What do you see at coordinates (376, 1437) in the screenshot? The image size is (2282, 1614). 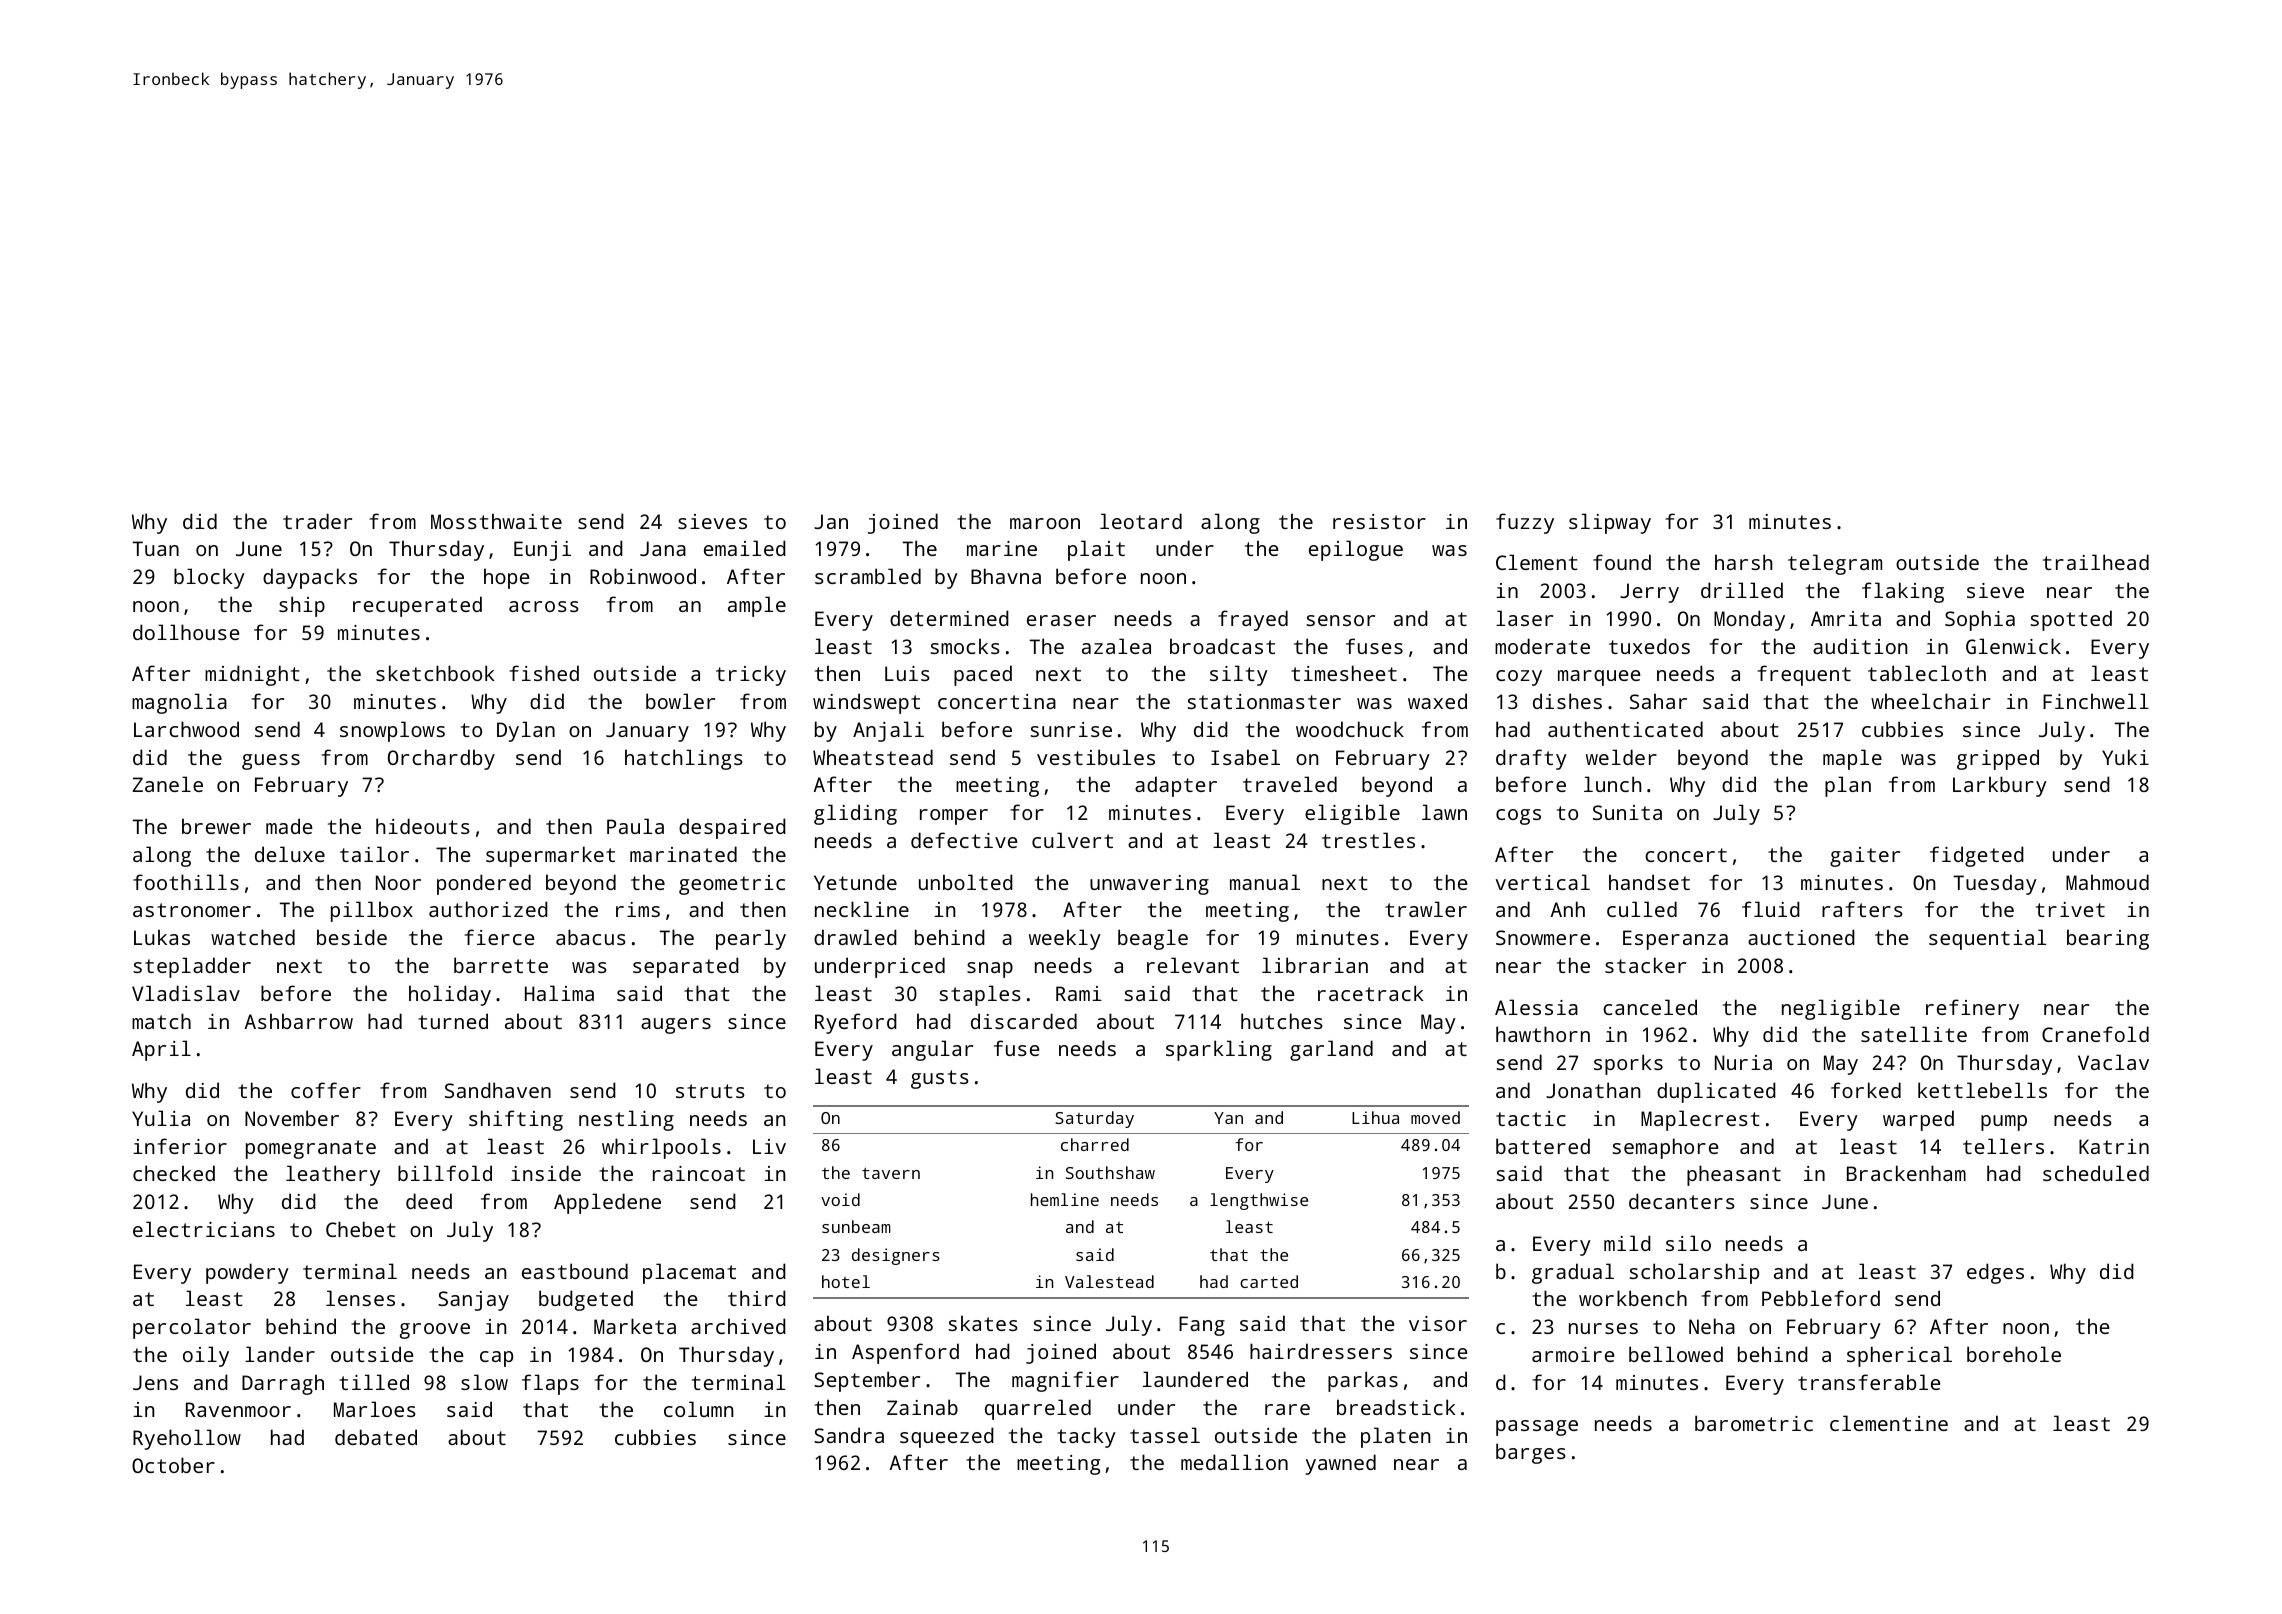 I see `debated` at bounding box center [376, 1437].
